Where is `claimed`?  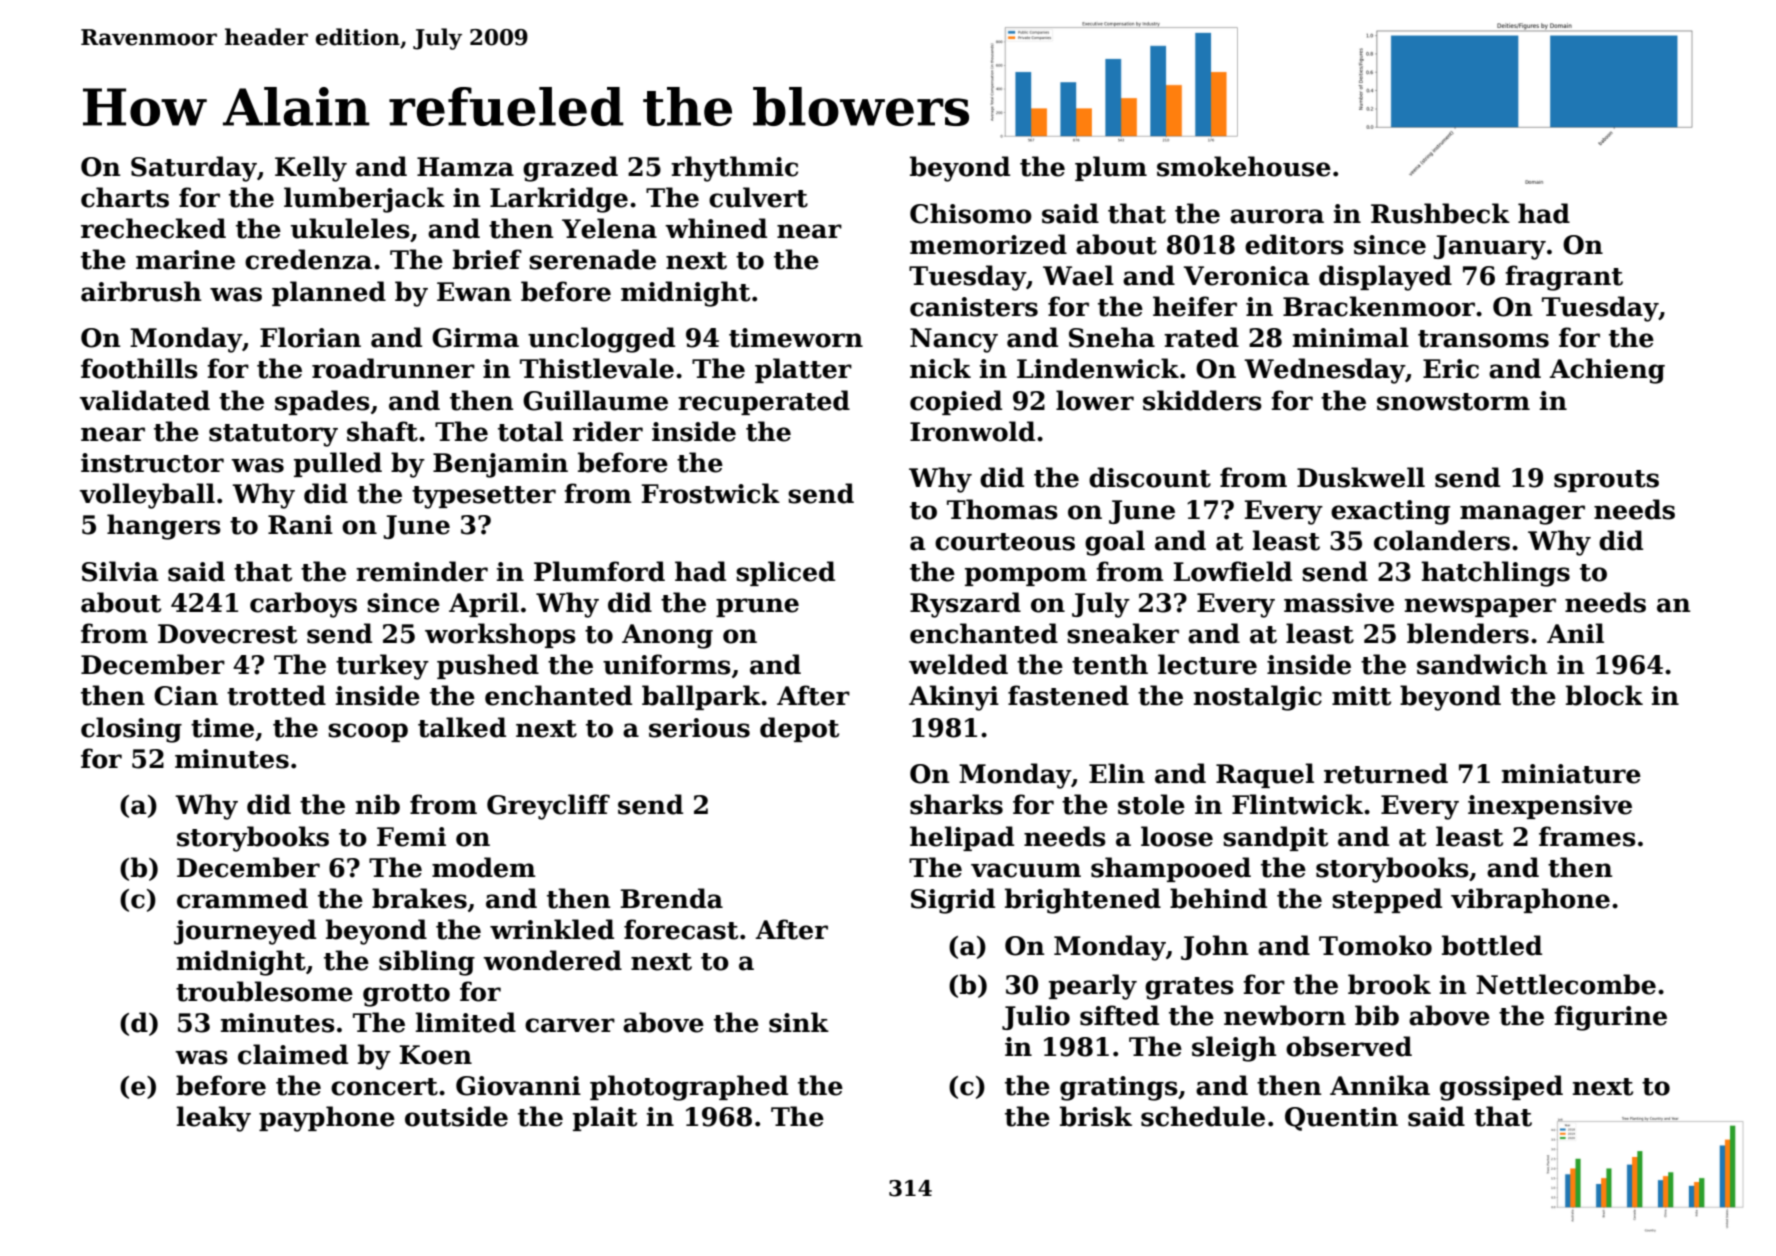
claimed is located at coordinates (293, 1054).
